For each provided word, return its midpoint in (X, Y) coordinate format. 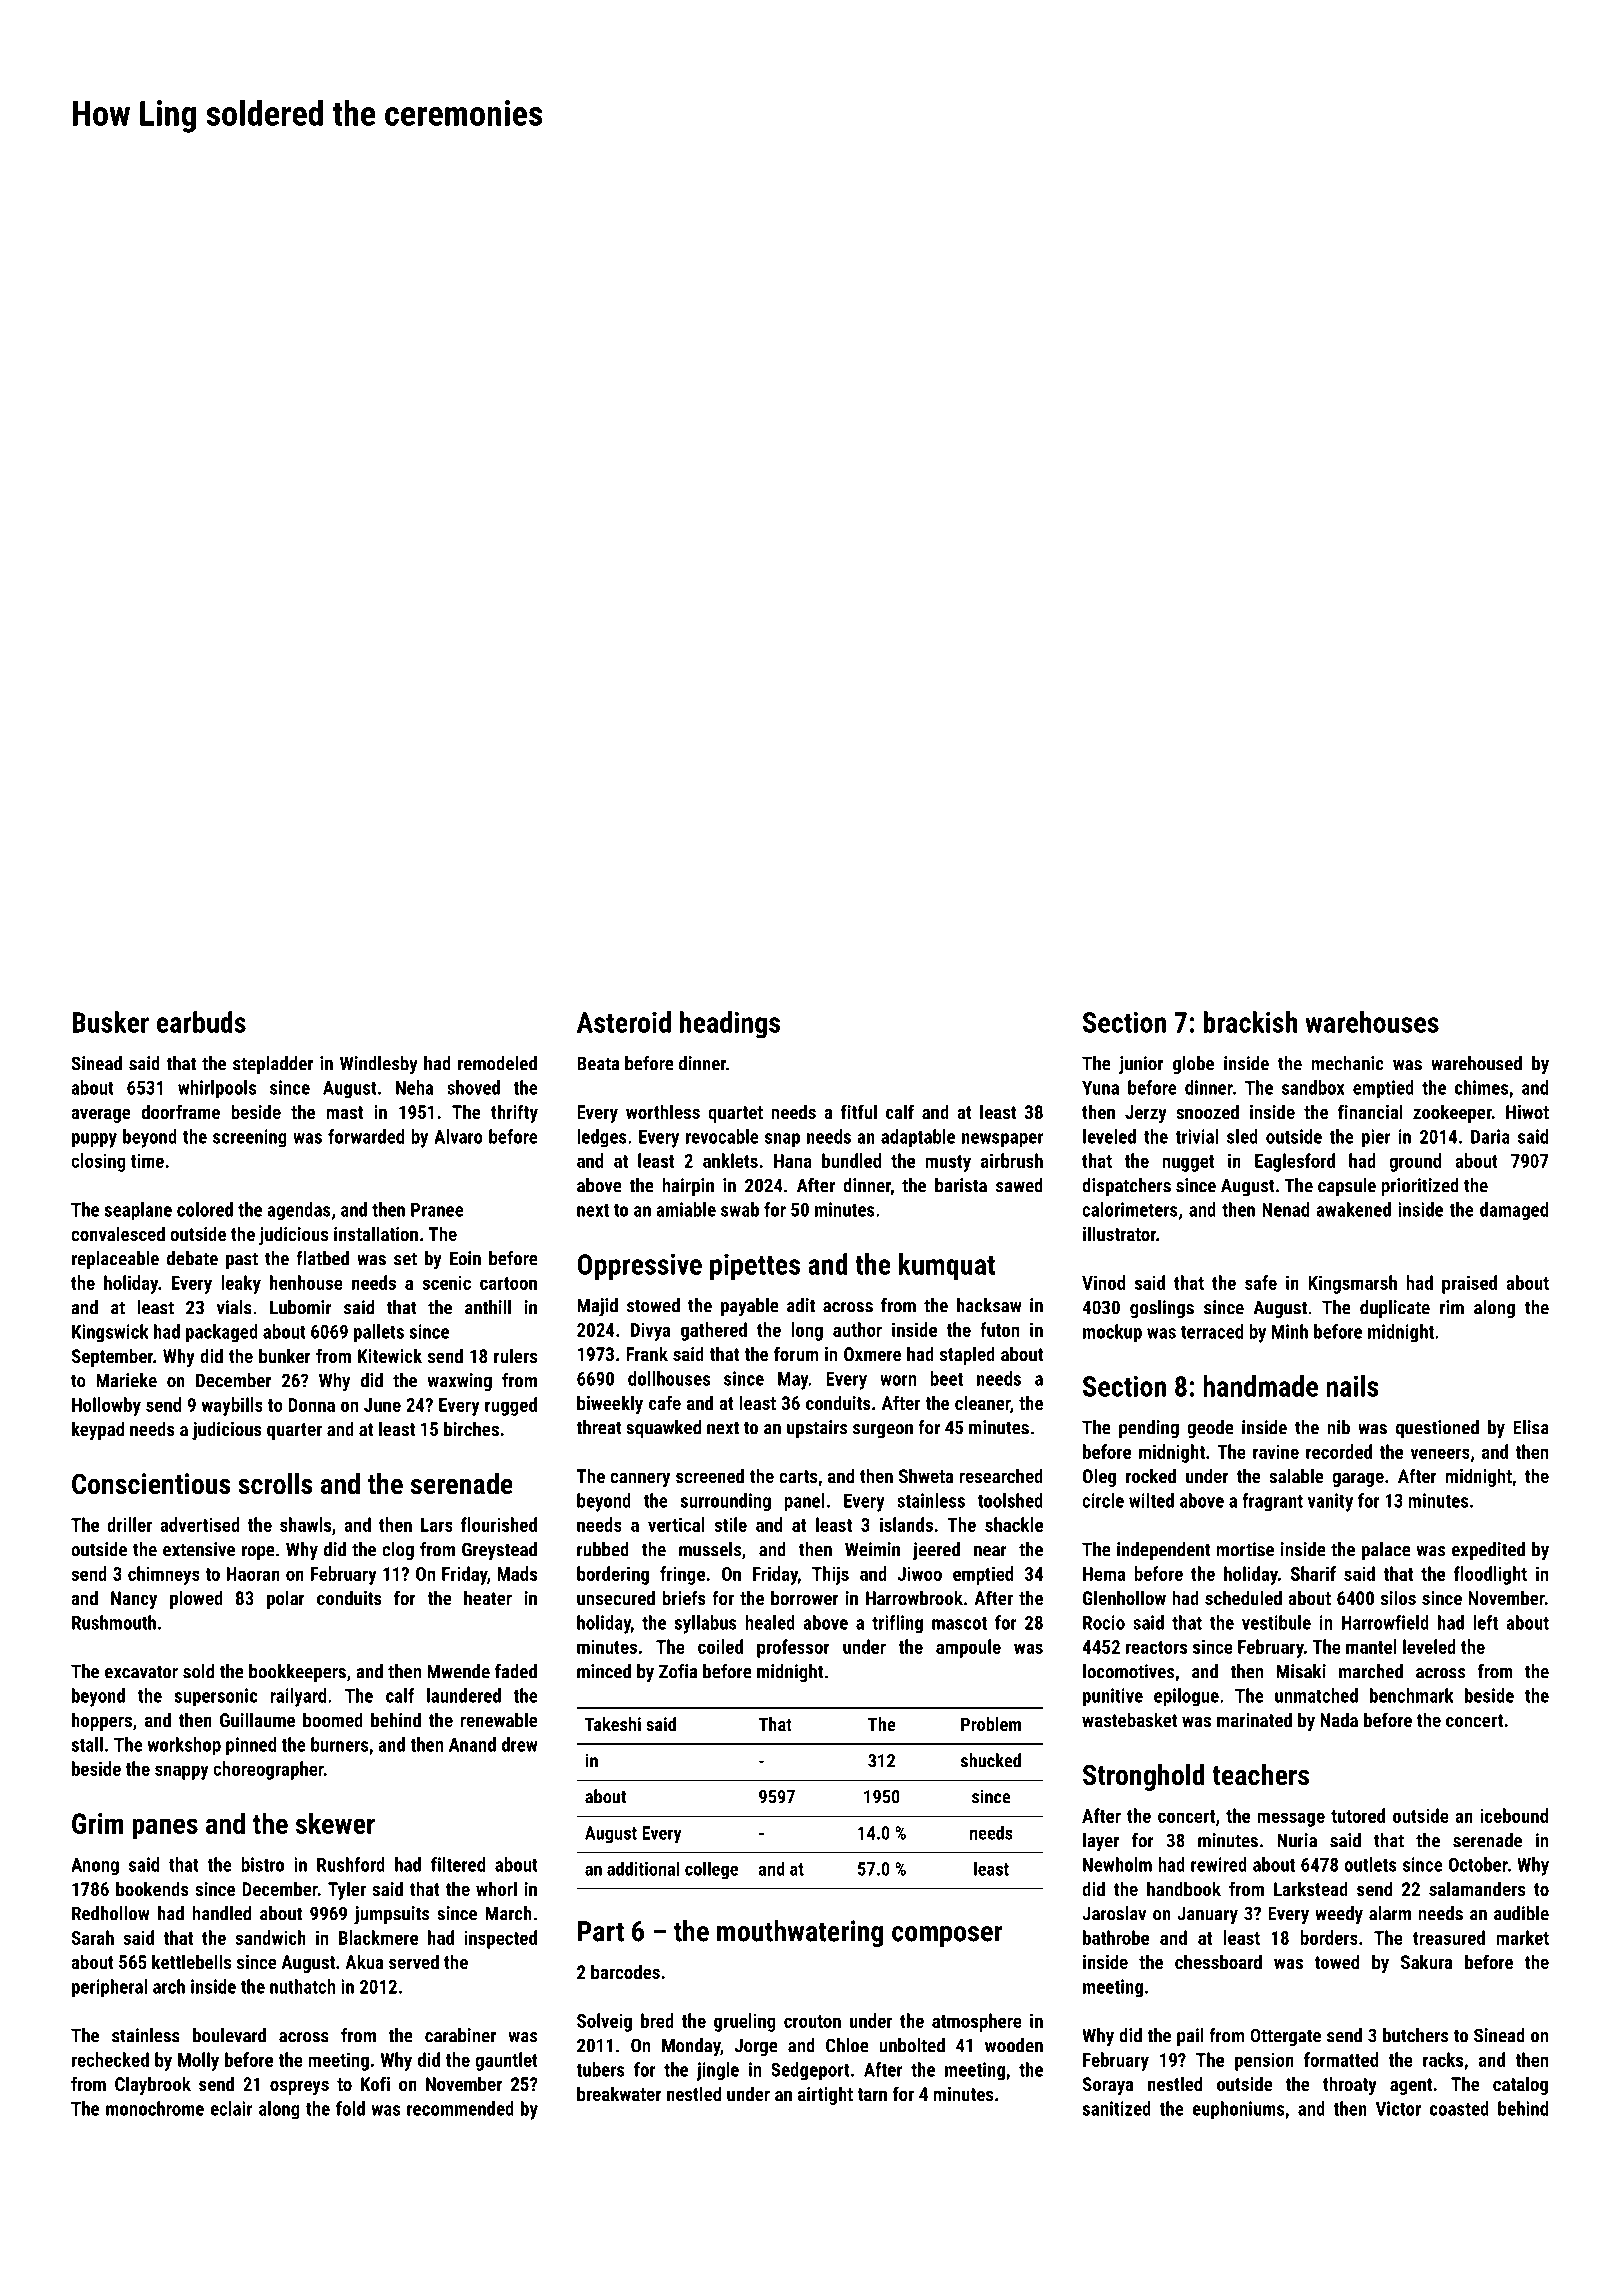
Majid (597, 1307)
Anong (95, 1867)
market (1522, 1937)
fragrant (1272, 1502)
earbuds (201, 1022)
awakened (1353, 1209)
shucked (991, 1760)
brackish (1250, 1022)
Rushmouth (114, 1622)
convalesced (118, 1233)
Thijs (830, 1575)
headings (730, 1025)
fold (350, 2108)
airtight (825, 2095)
